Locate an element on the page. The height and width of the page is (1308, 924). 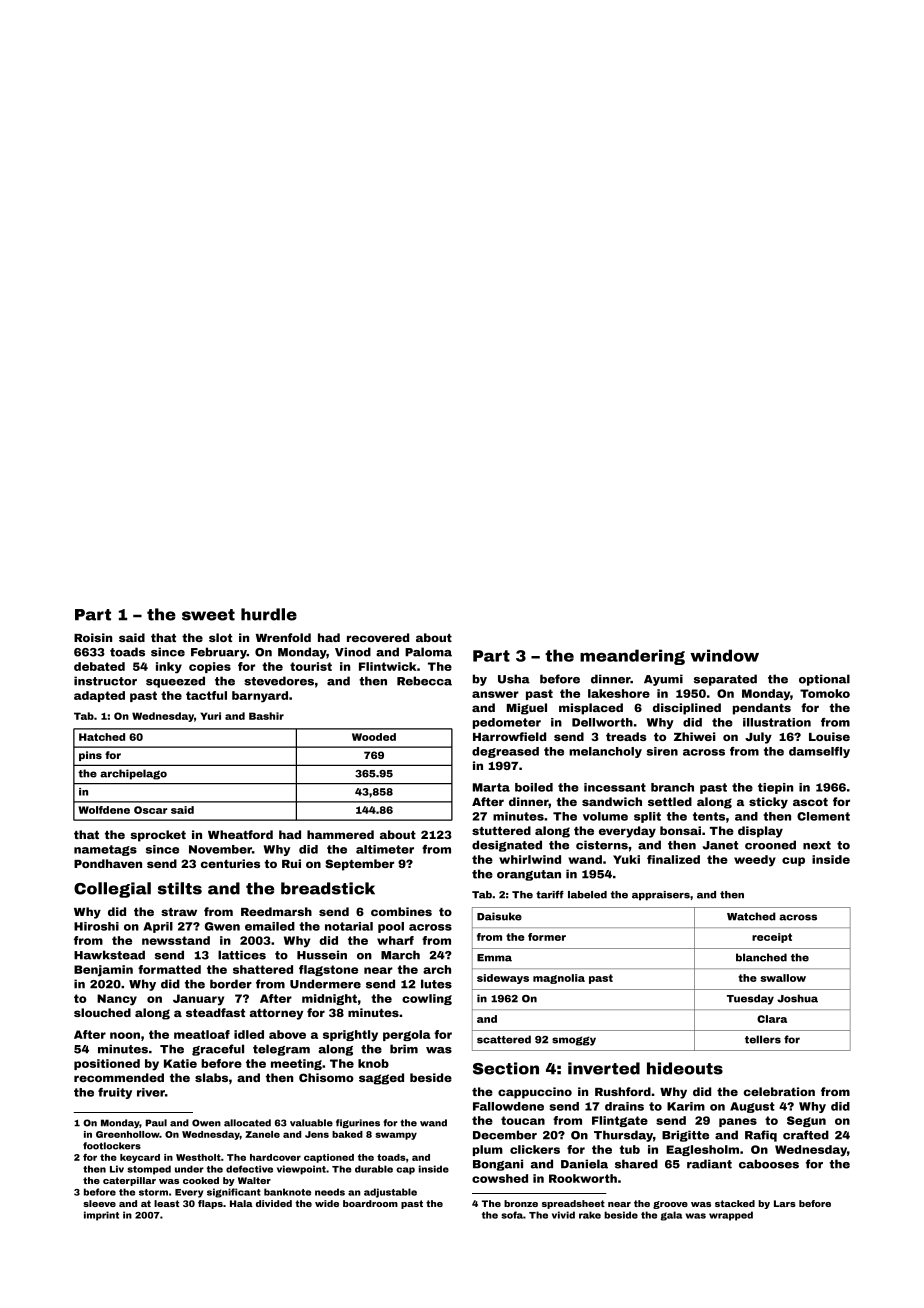
formatted is located at coordinates (169, 969).
